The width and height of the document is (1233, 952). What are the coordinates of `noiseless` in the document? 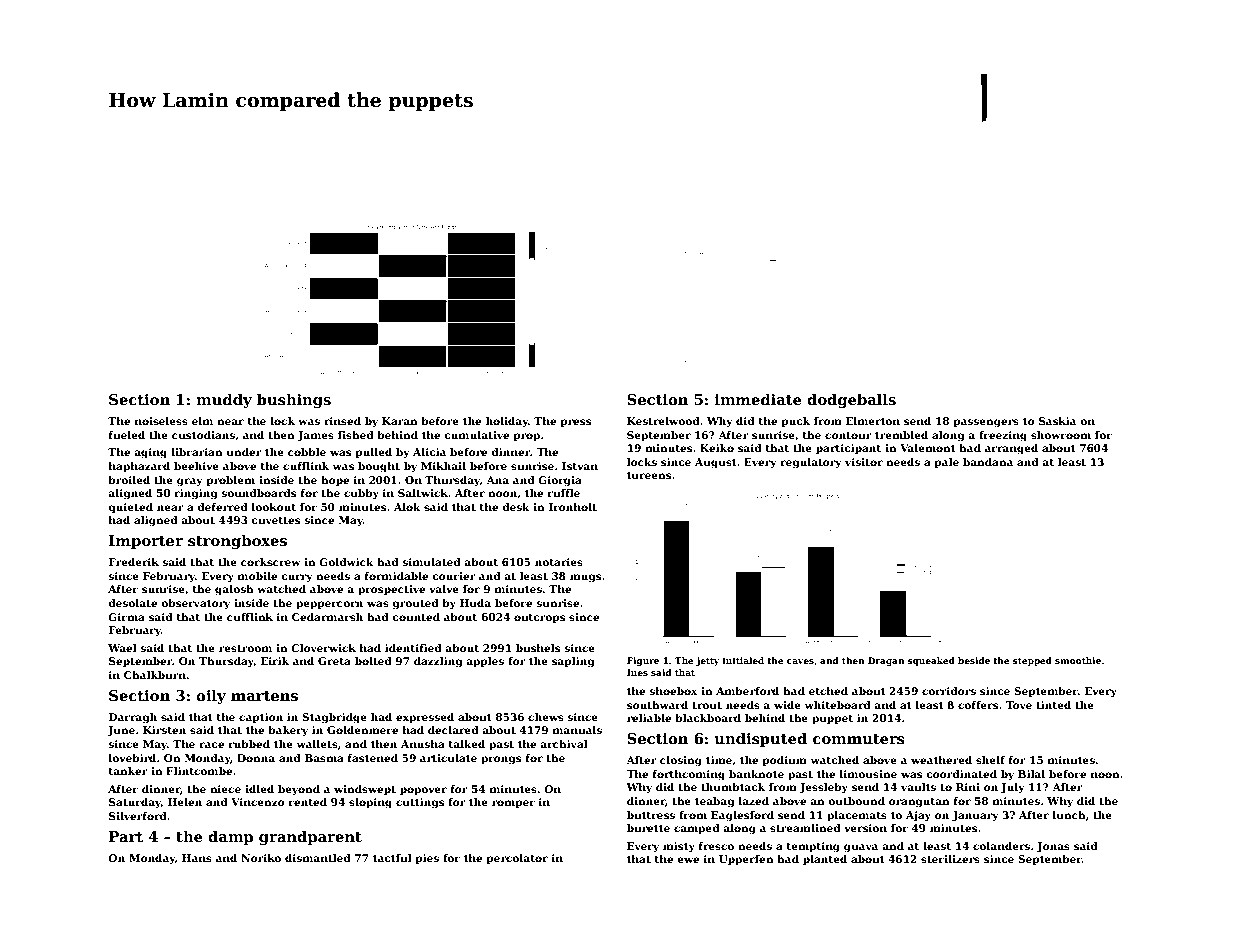 It's located at (161, 421).
